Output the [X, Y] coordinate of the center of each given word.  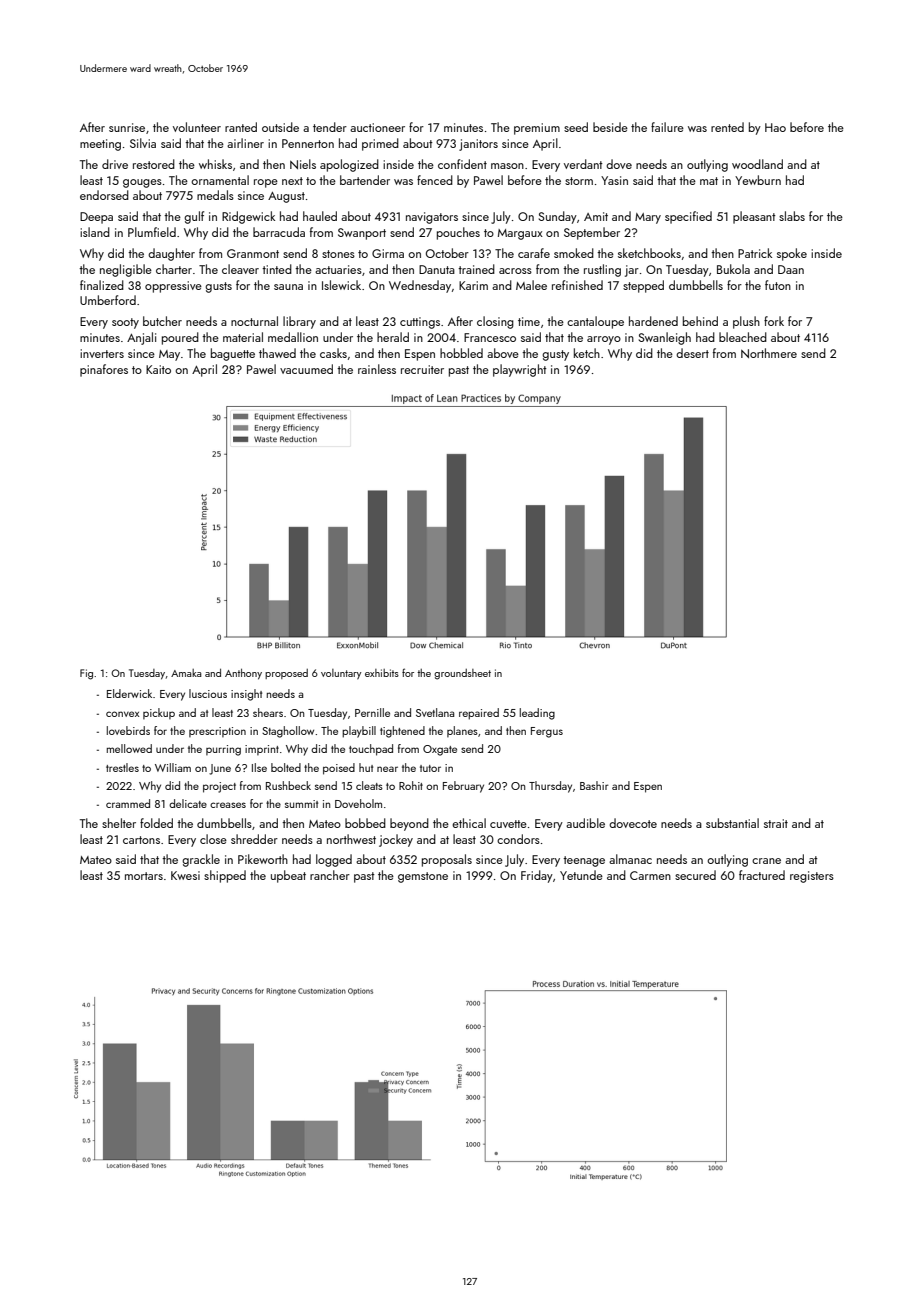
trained [476, 269]
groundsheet [462, 674]
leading [537, 714]
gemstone [423, 877]
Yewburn [758, 180]
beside [610, 127]
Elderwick [129, 693]
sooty [125, 323]
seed [576, 127]
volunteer [197, 127]
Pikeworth [263, 859]
